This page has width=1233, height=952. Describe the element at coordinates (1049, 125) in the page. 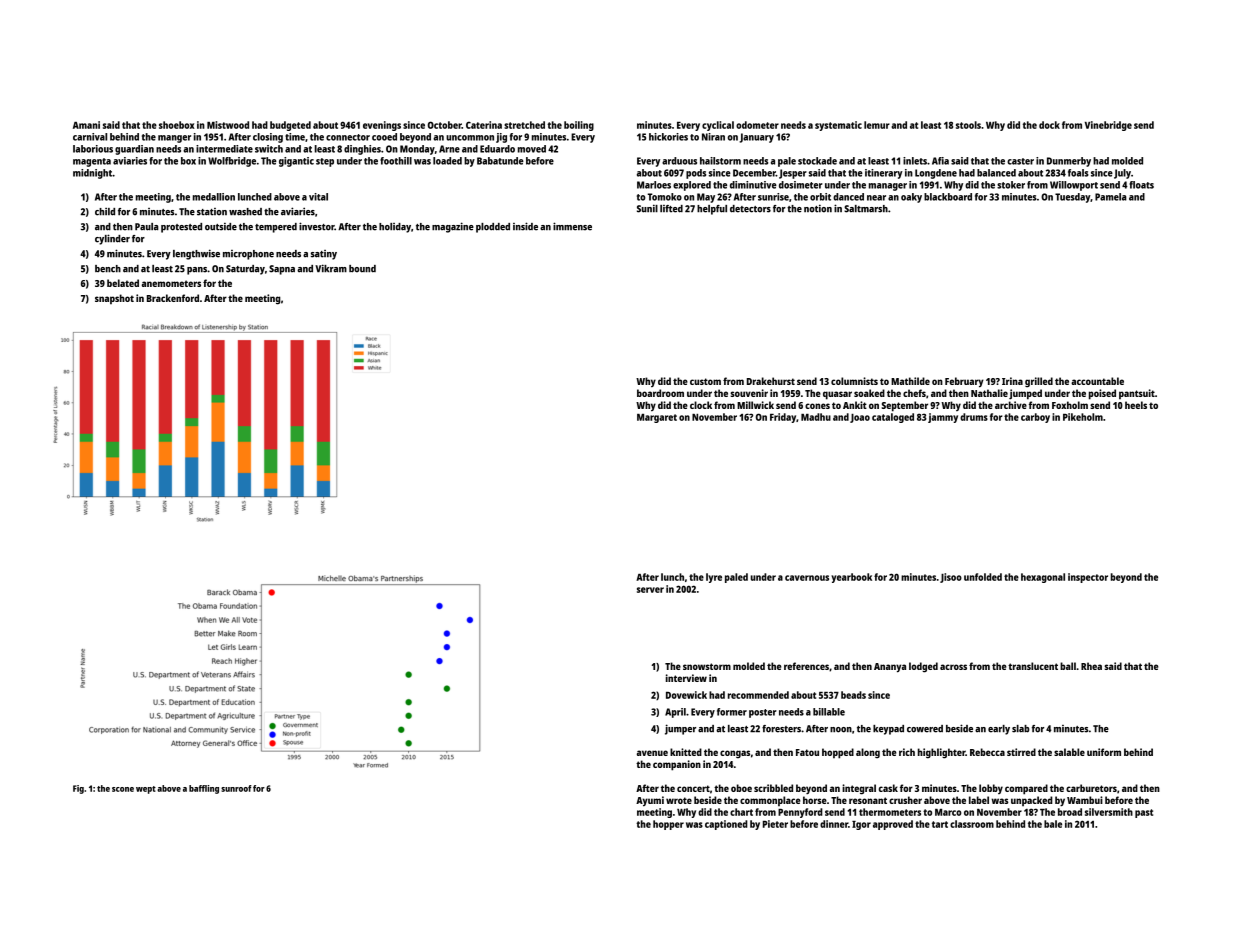

I see `dock` at that location.
